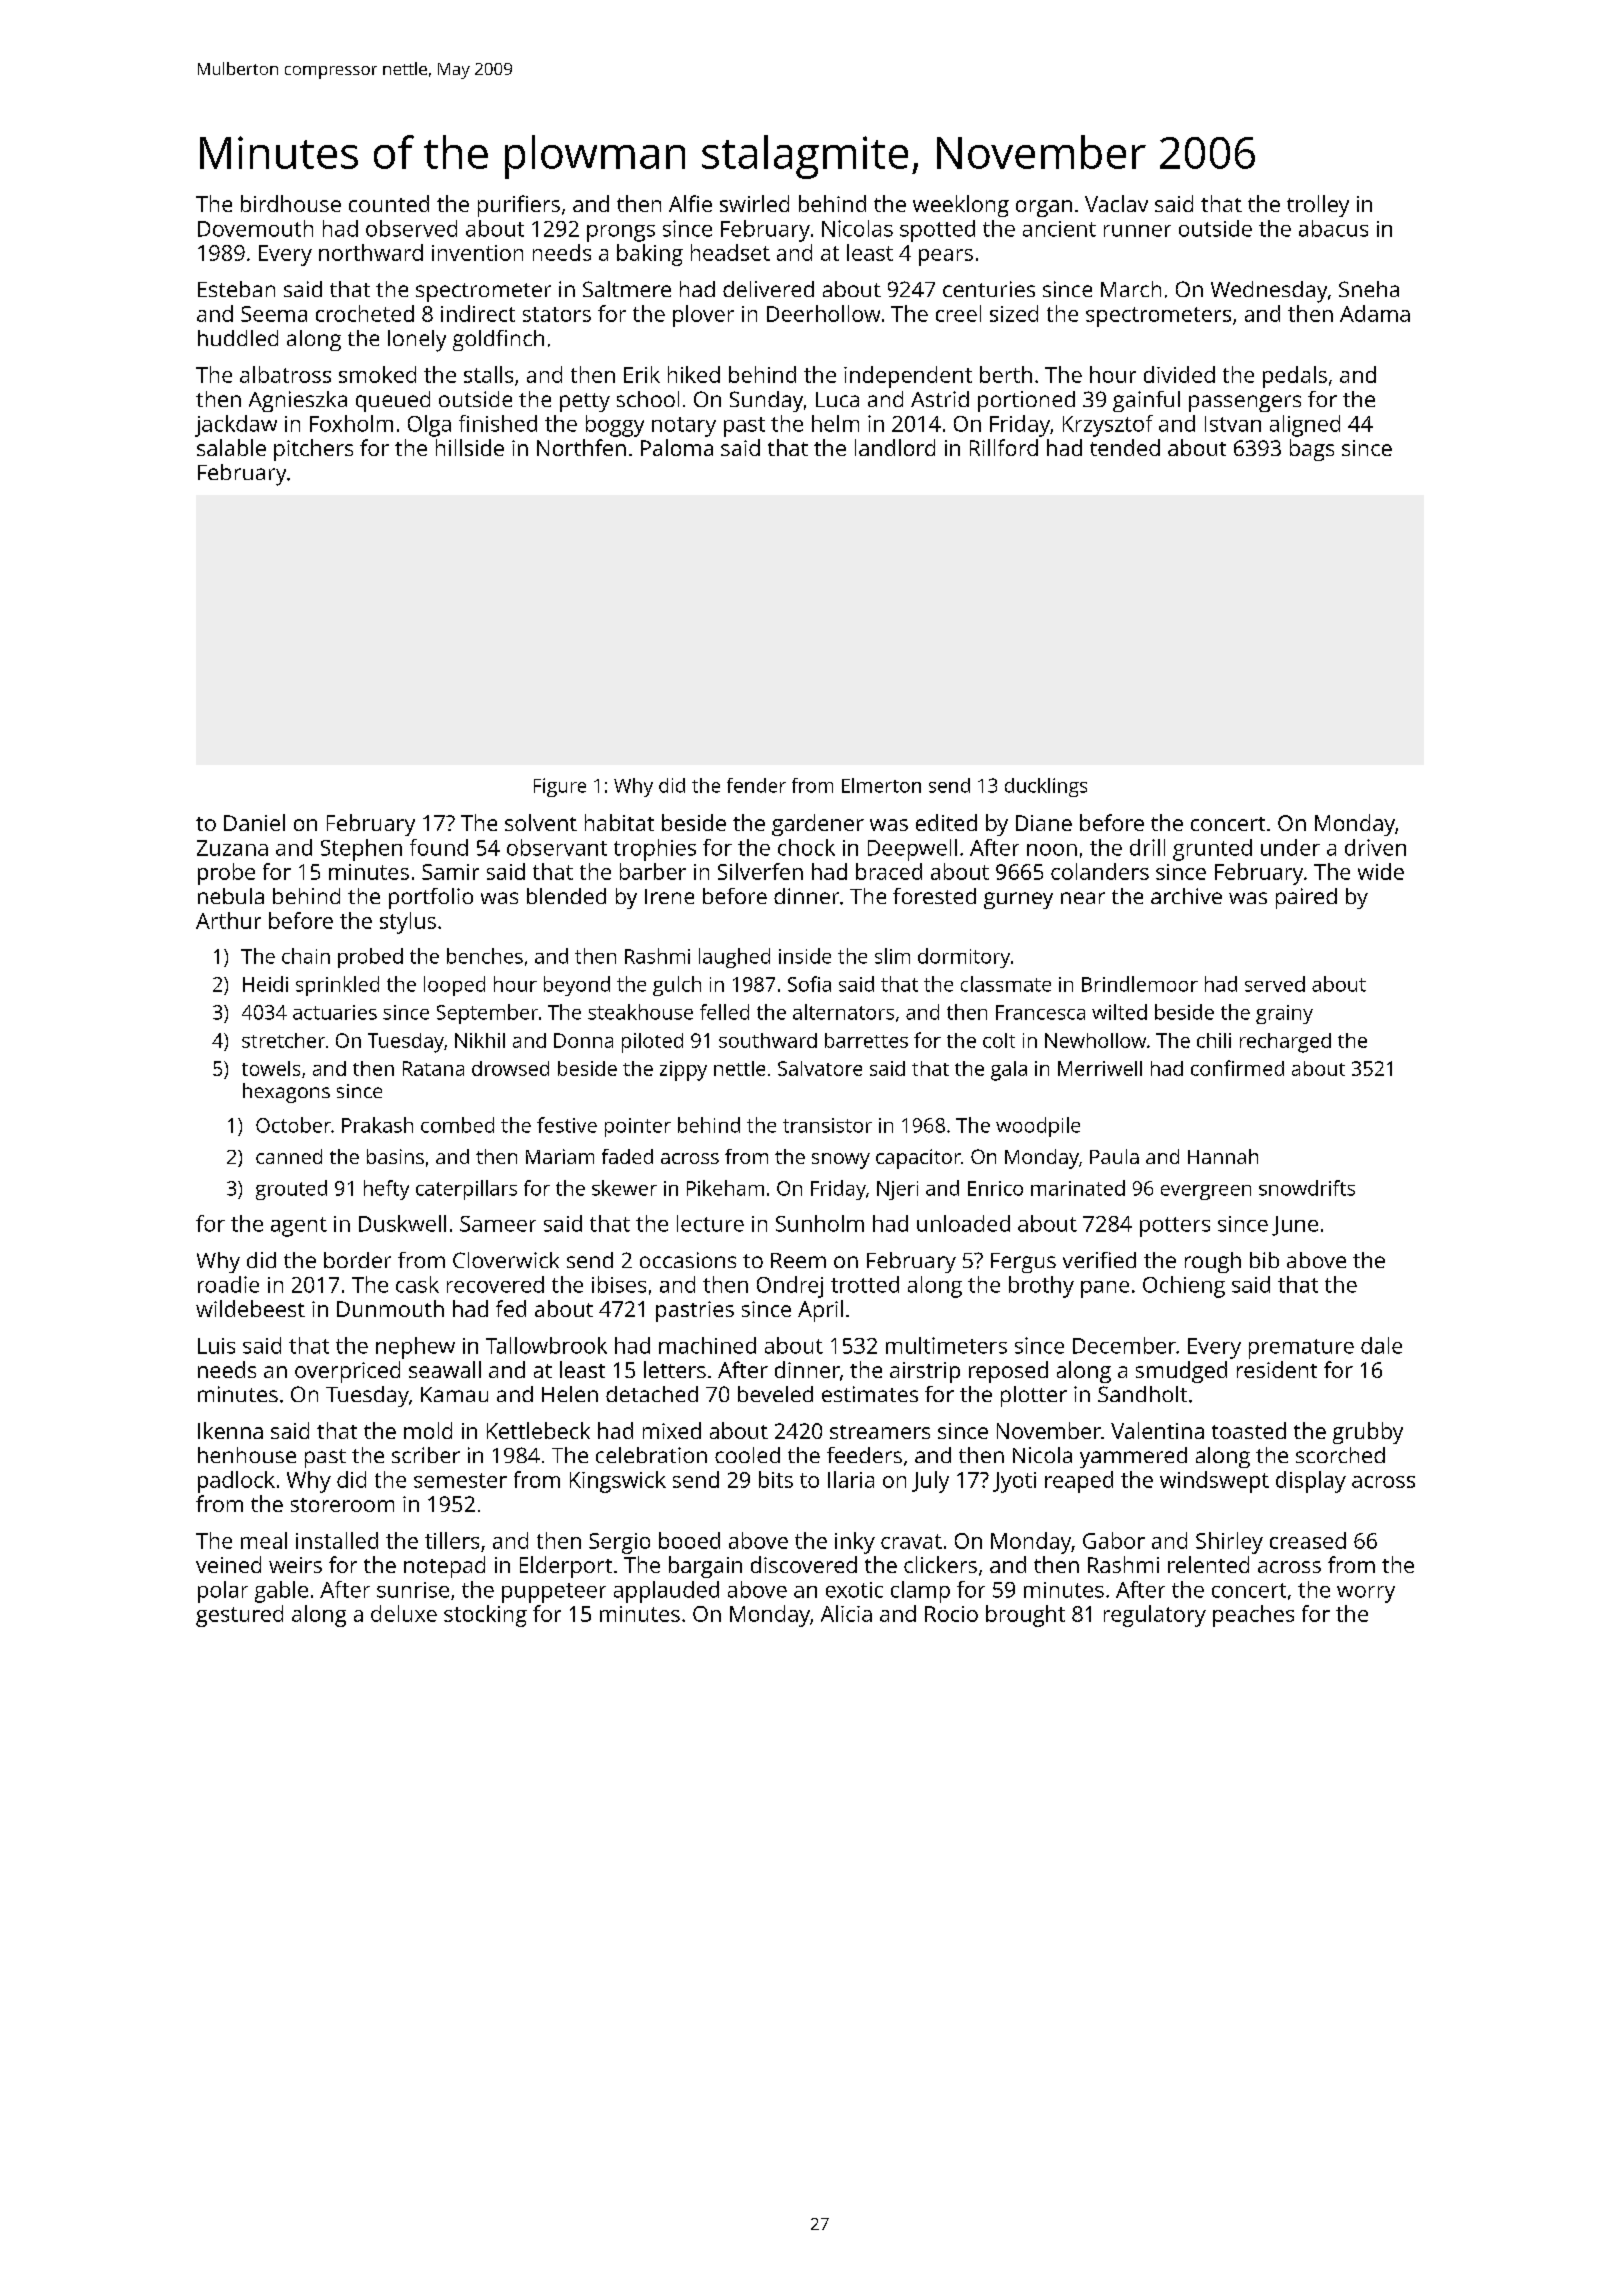 The width and height of the image is (1620, 2292). I want to click on invention, so click(477, 253).
